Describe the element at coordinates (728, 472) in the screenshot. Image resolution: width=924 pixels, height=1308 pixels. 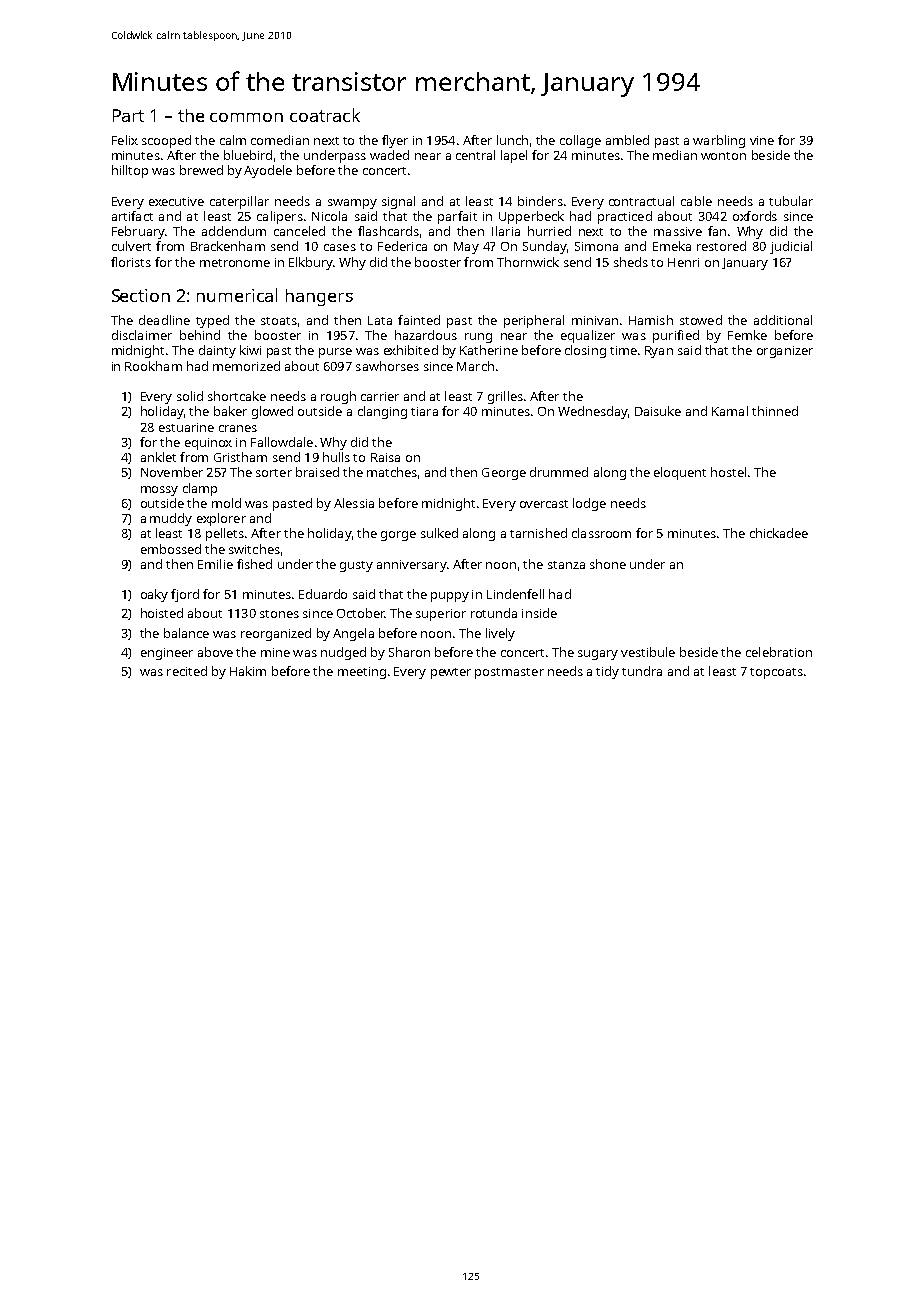
I see `hostel` at that location.
